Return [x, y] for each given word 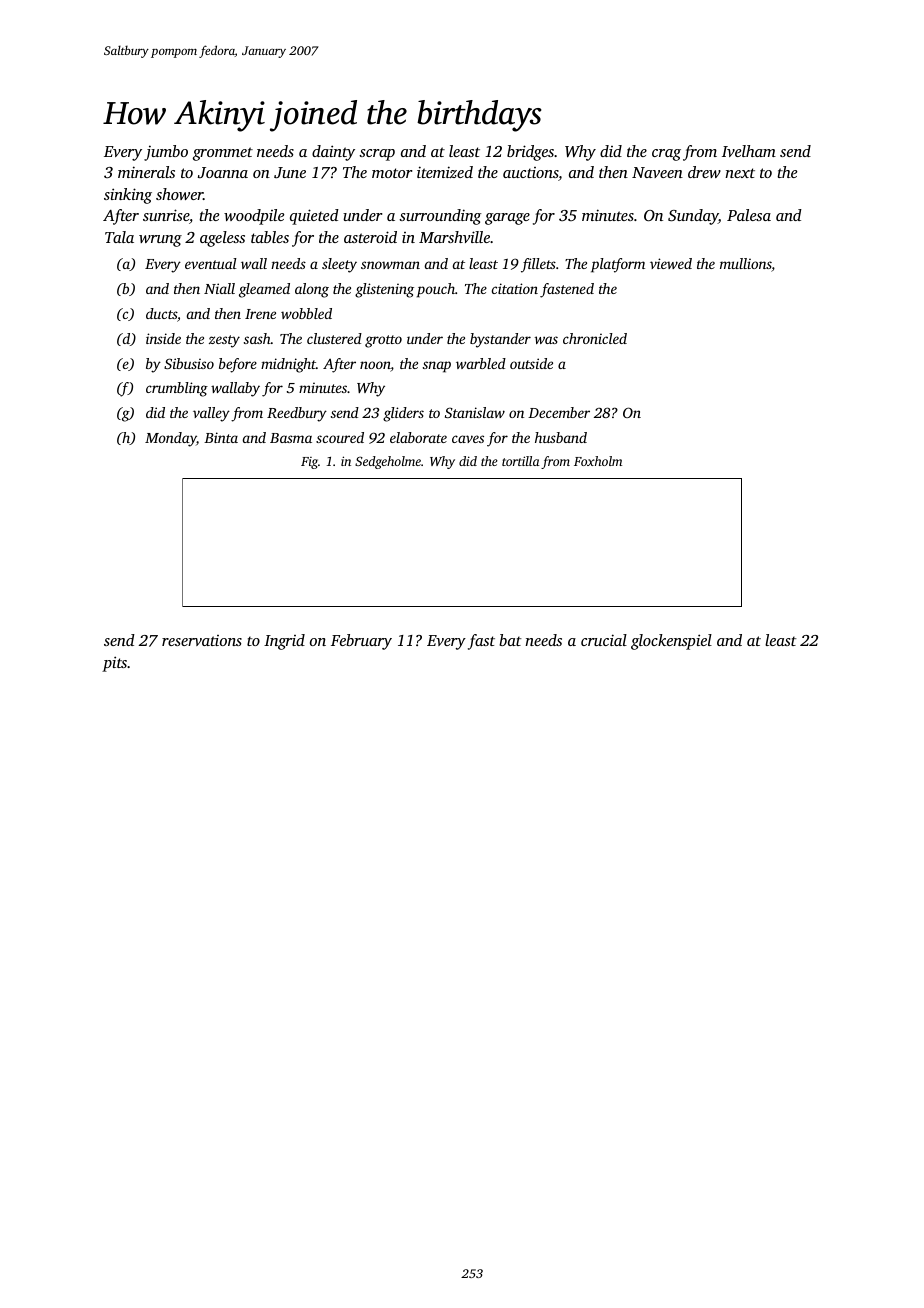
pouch [436, 290]
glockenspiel [671, 642]
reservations [202, 640]
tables [270, 237]
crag [666, 155]
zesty [224, 341]
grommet [223, 154]
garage [507, 219]
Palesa [749, 215]
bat [510, 640]
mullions [746, 265]
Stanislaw [475, 412]
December [559, 412]
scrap [377, 155]
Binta [221, 437]
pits [114, 664]
